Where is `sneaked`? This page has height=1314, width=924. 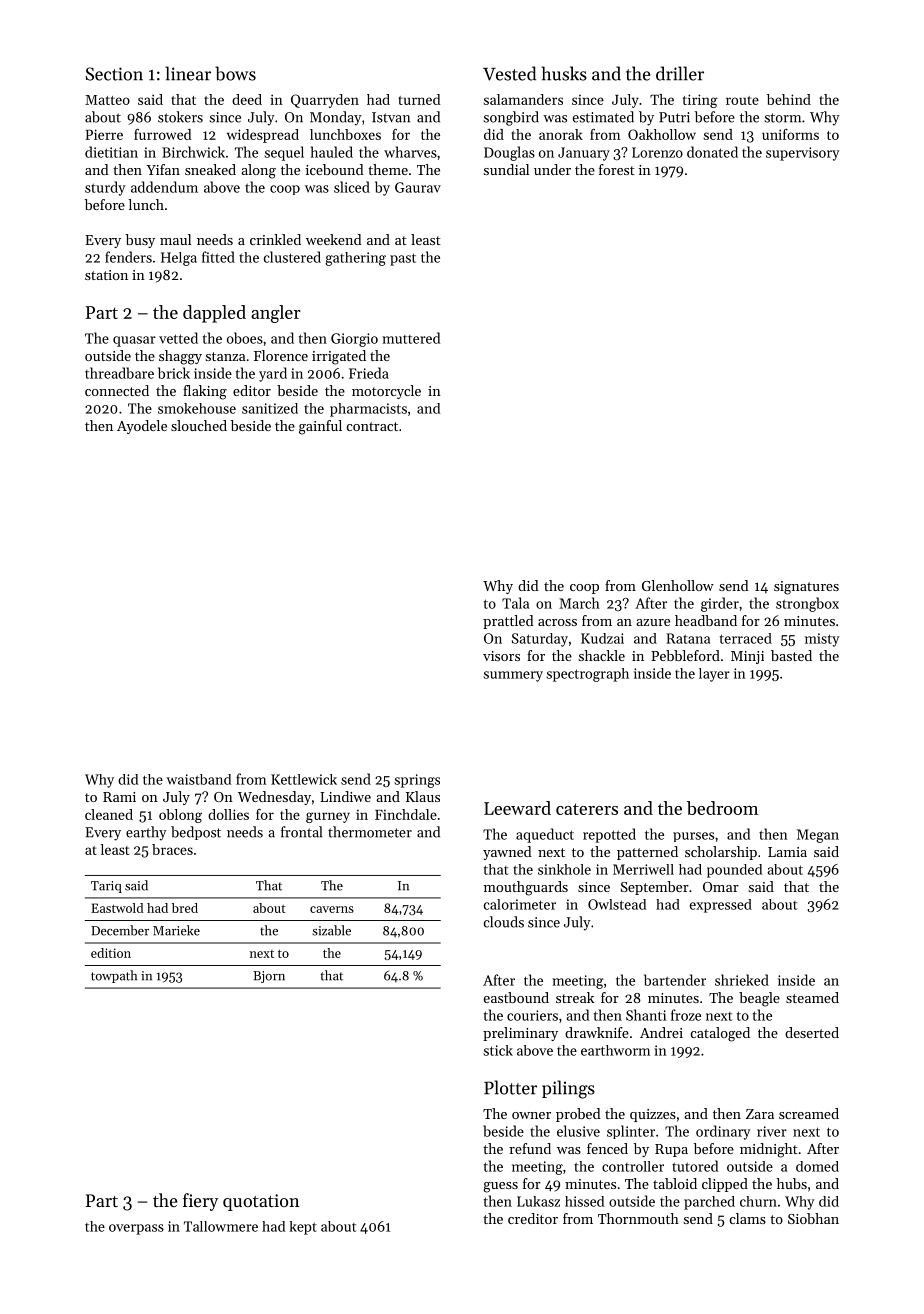
sneaked is located at coordinates (210, 169).
